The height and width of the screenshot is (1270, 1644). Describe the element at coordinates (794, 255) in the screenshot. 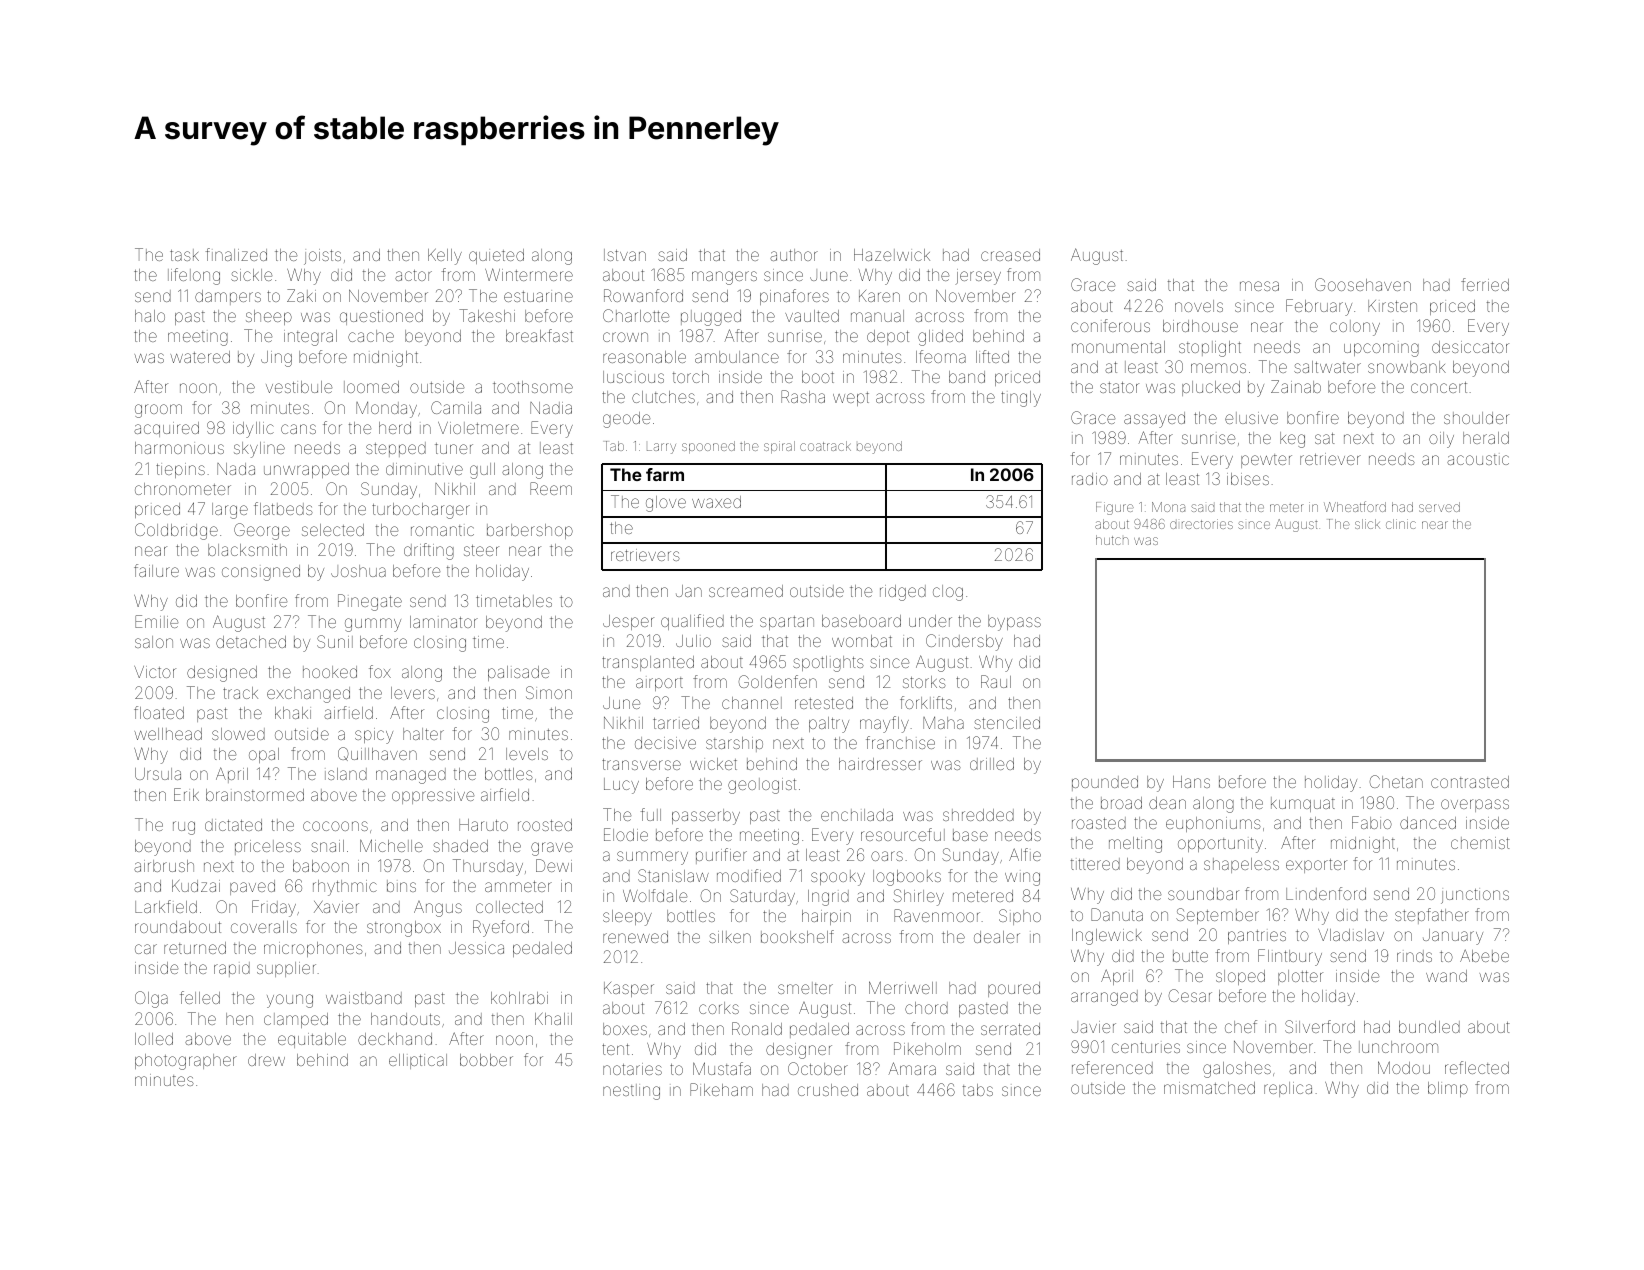

I see `author` at that location.
